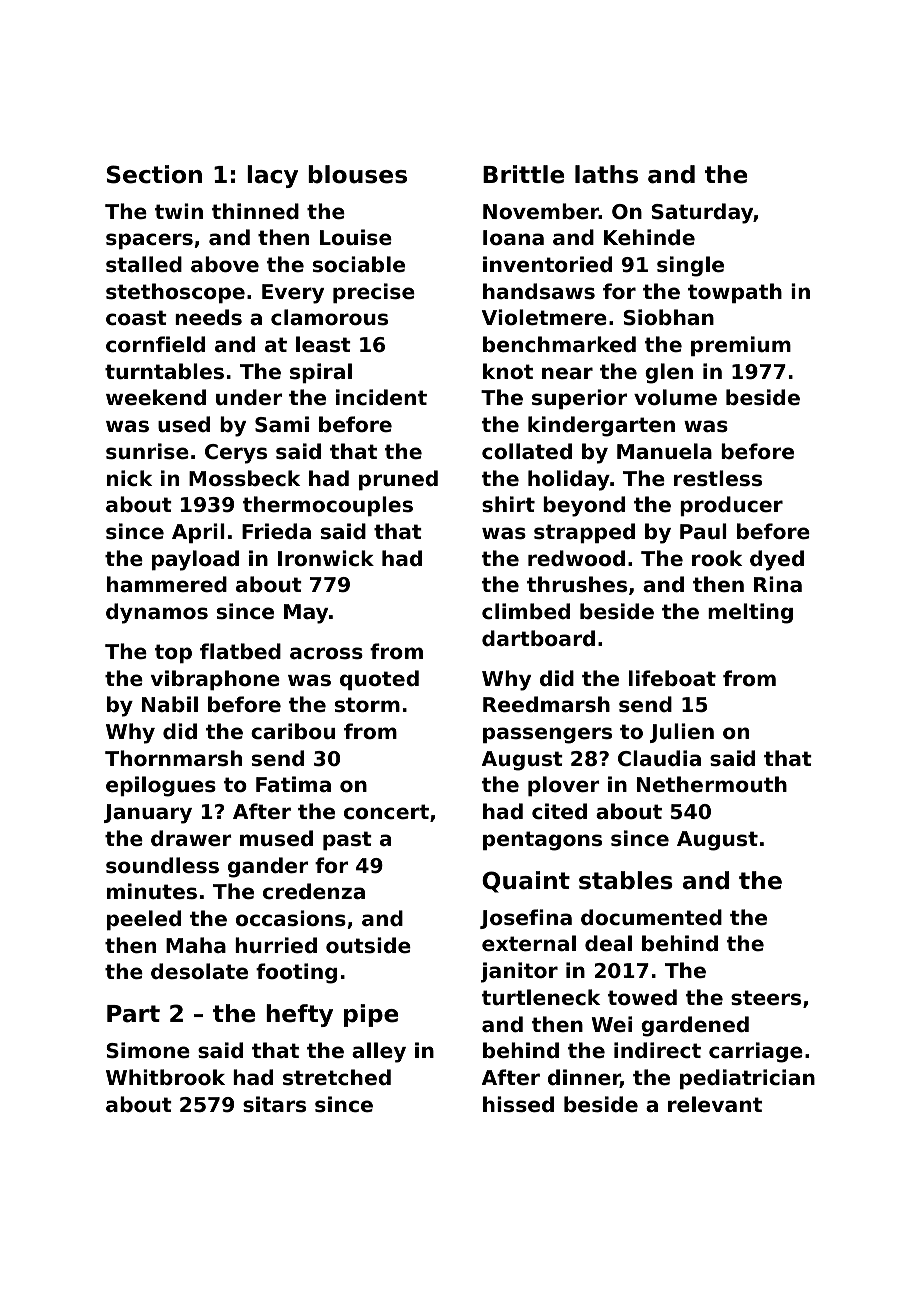 This document has width=924, height=1311. What do you see at coordinates (255, 211) in the document?
I see `thinned` at bounding box center [255, 211].
